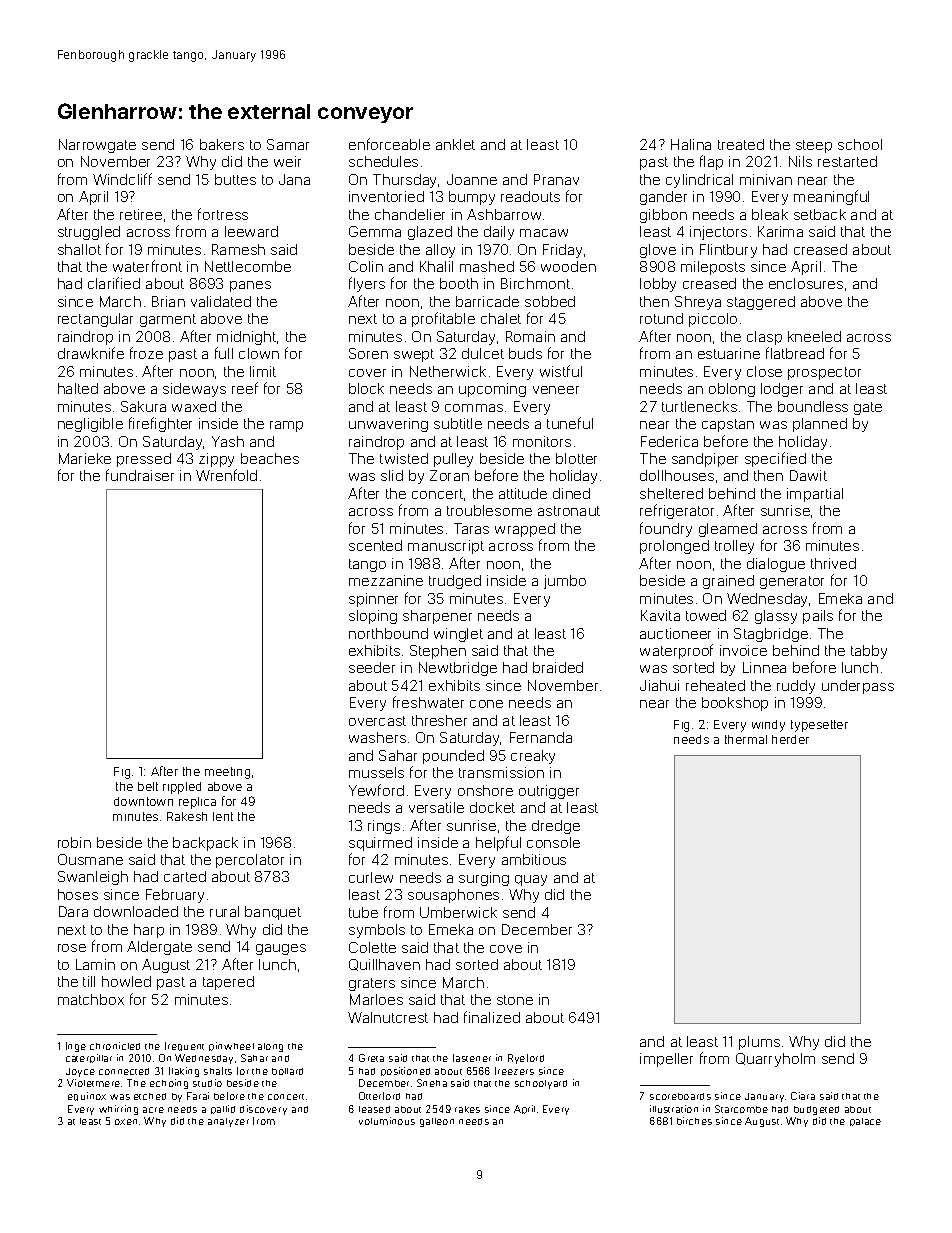  Describe the element at coordinates (526, 1059) in the page. I see `Ryeford` at that location.
